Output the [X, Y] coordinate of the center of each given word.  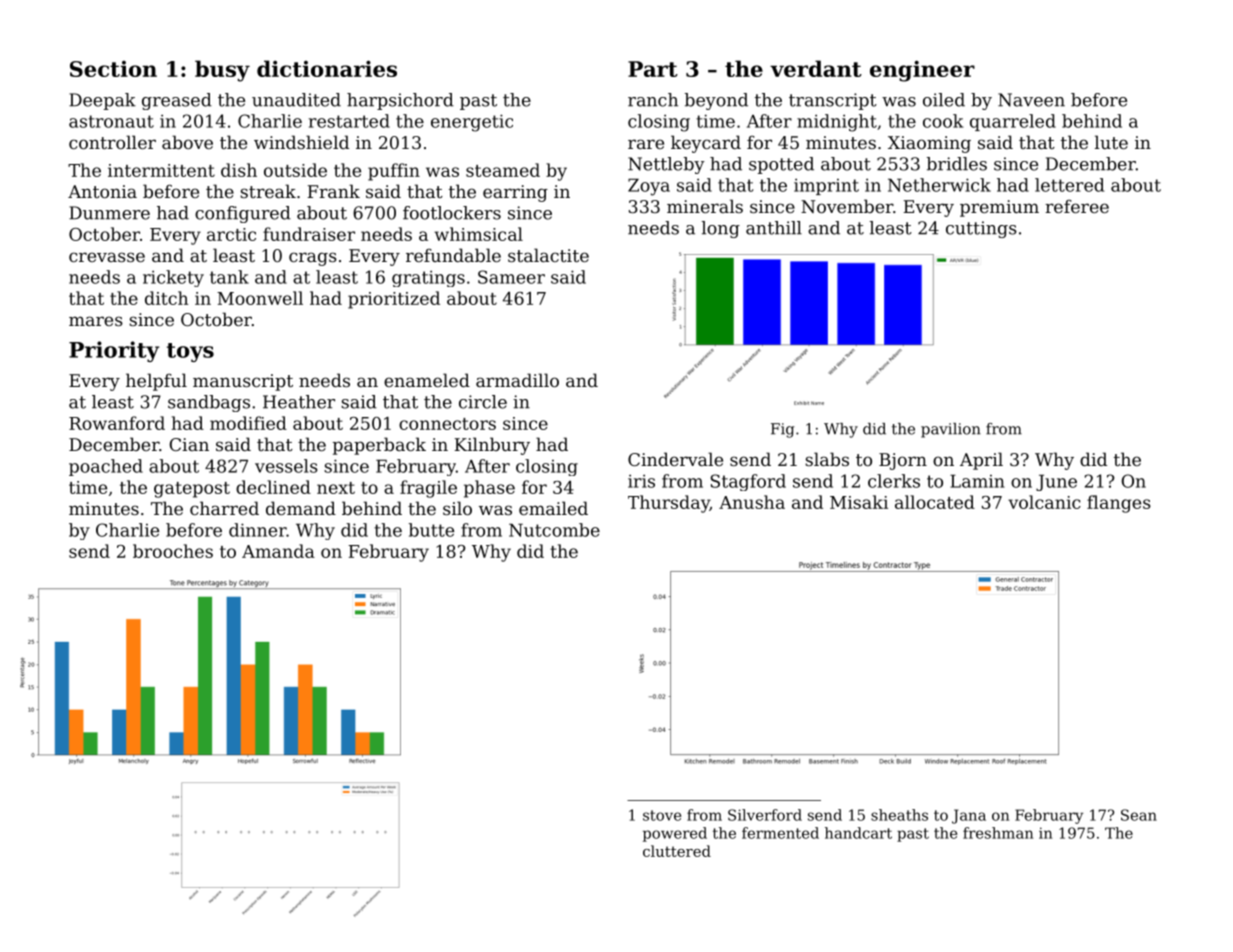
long [721, 229]
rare [646, 144]
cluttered [677, 851]
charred [224, 508]
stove [662, 815]
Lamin [977, 481]
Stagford [748, 482]
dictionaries [327, 68]
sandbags [209, 403]
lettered [1069, 185]
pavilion [951, 430]
